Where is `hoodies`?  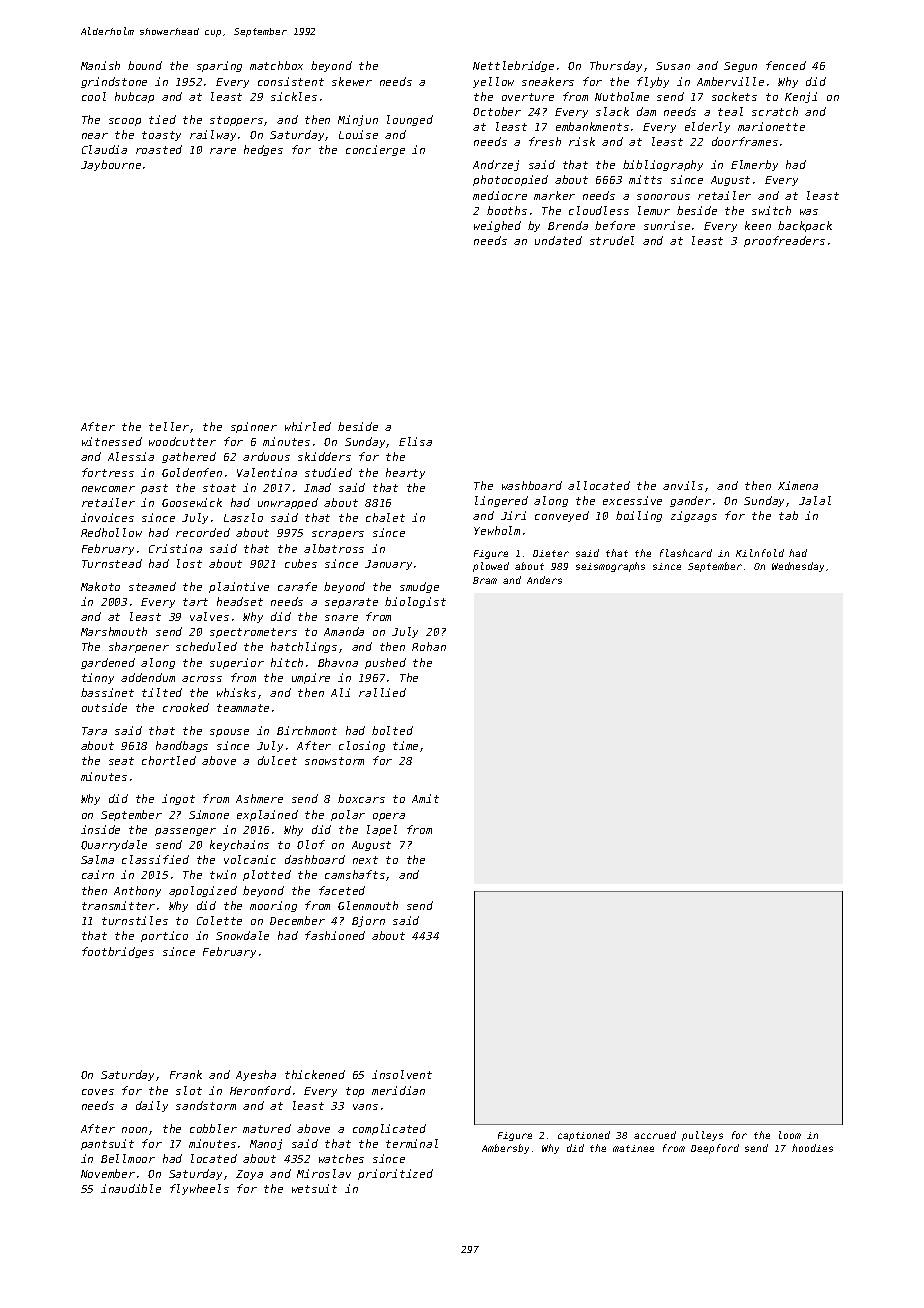
hoodies is located at coordinates (812, 1148).
